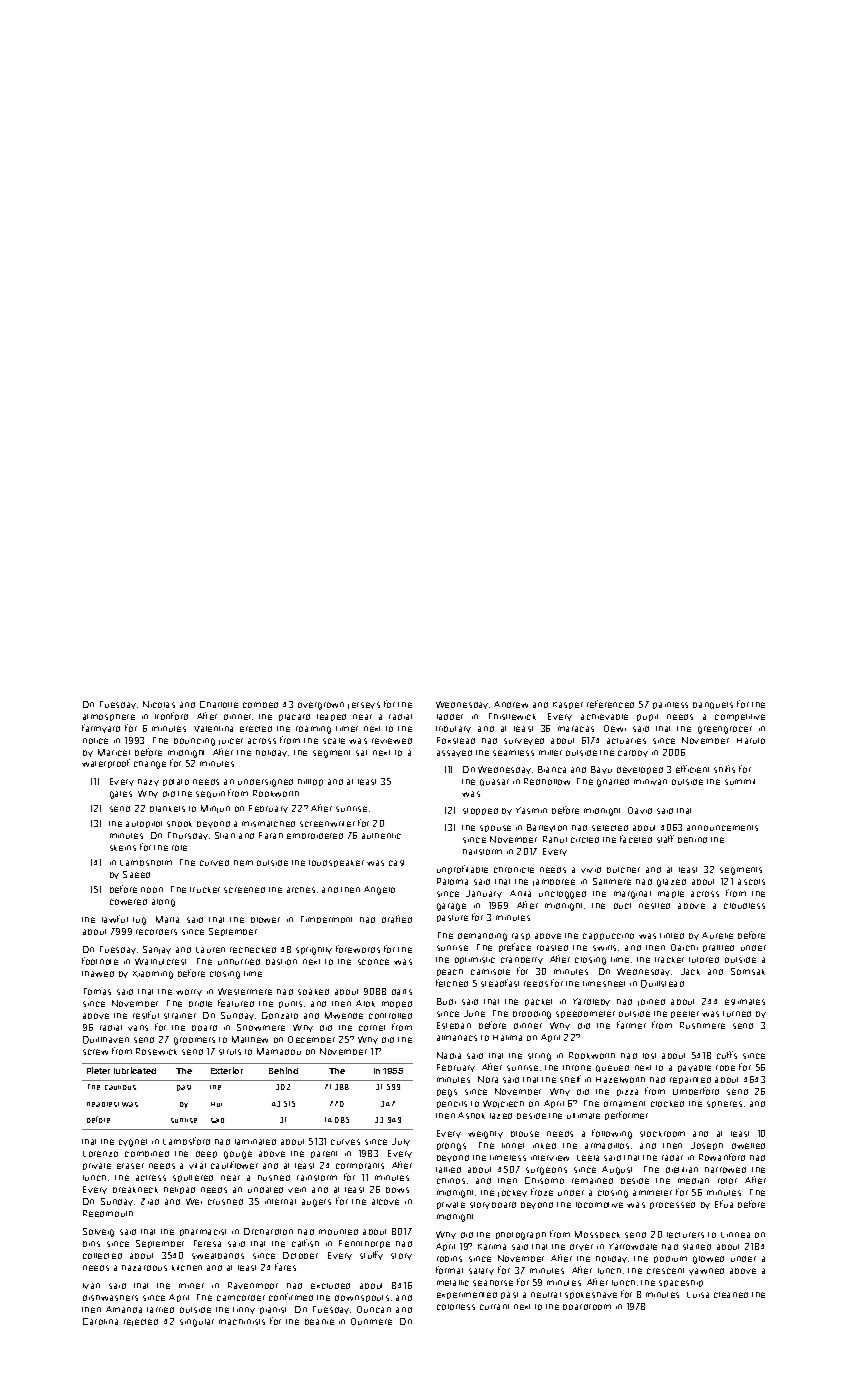 The width and height of the screenshot is (849, 1400). Describe the element at coordinates (450, 717) in the screenshot. I see `ladder` at that location.
